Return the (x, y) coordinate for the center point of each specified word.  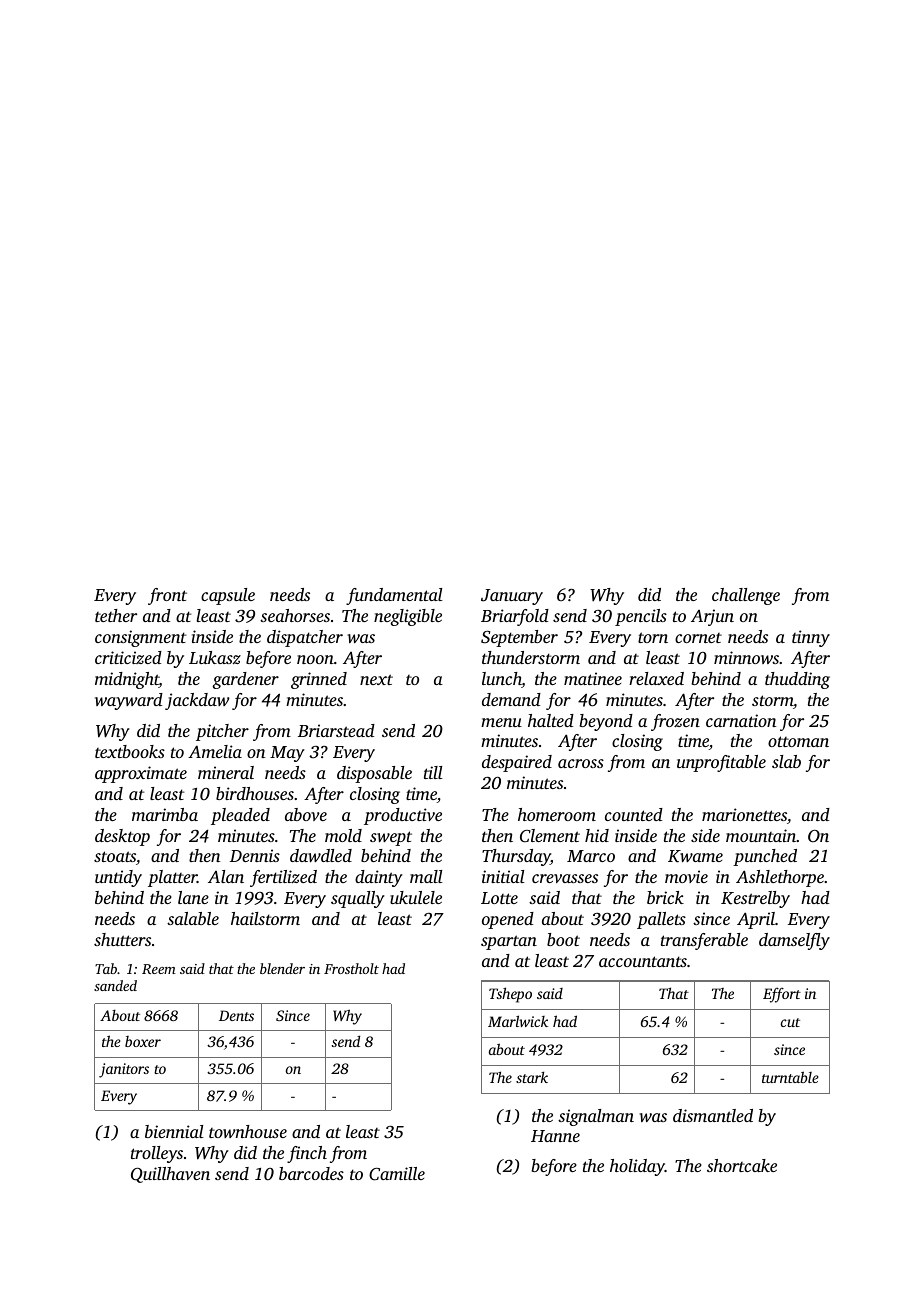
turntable (790, 1077)
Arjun (712, 617)
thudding (797, 680)
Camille (397, 1174)
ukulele (416, 897)
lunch (502, 680)
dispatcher (305, 638)
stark (532, 1077)
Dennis (255, 855)
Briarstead (336, 730)
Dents (236, 1015)
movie (686, 876)
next (376, 679)
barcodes (311, 1173)
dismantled (713, 1115)
